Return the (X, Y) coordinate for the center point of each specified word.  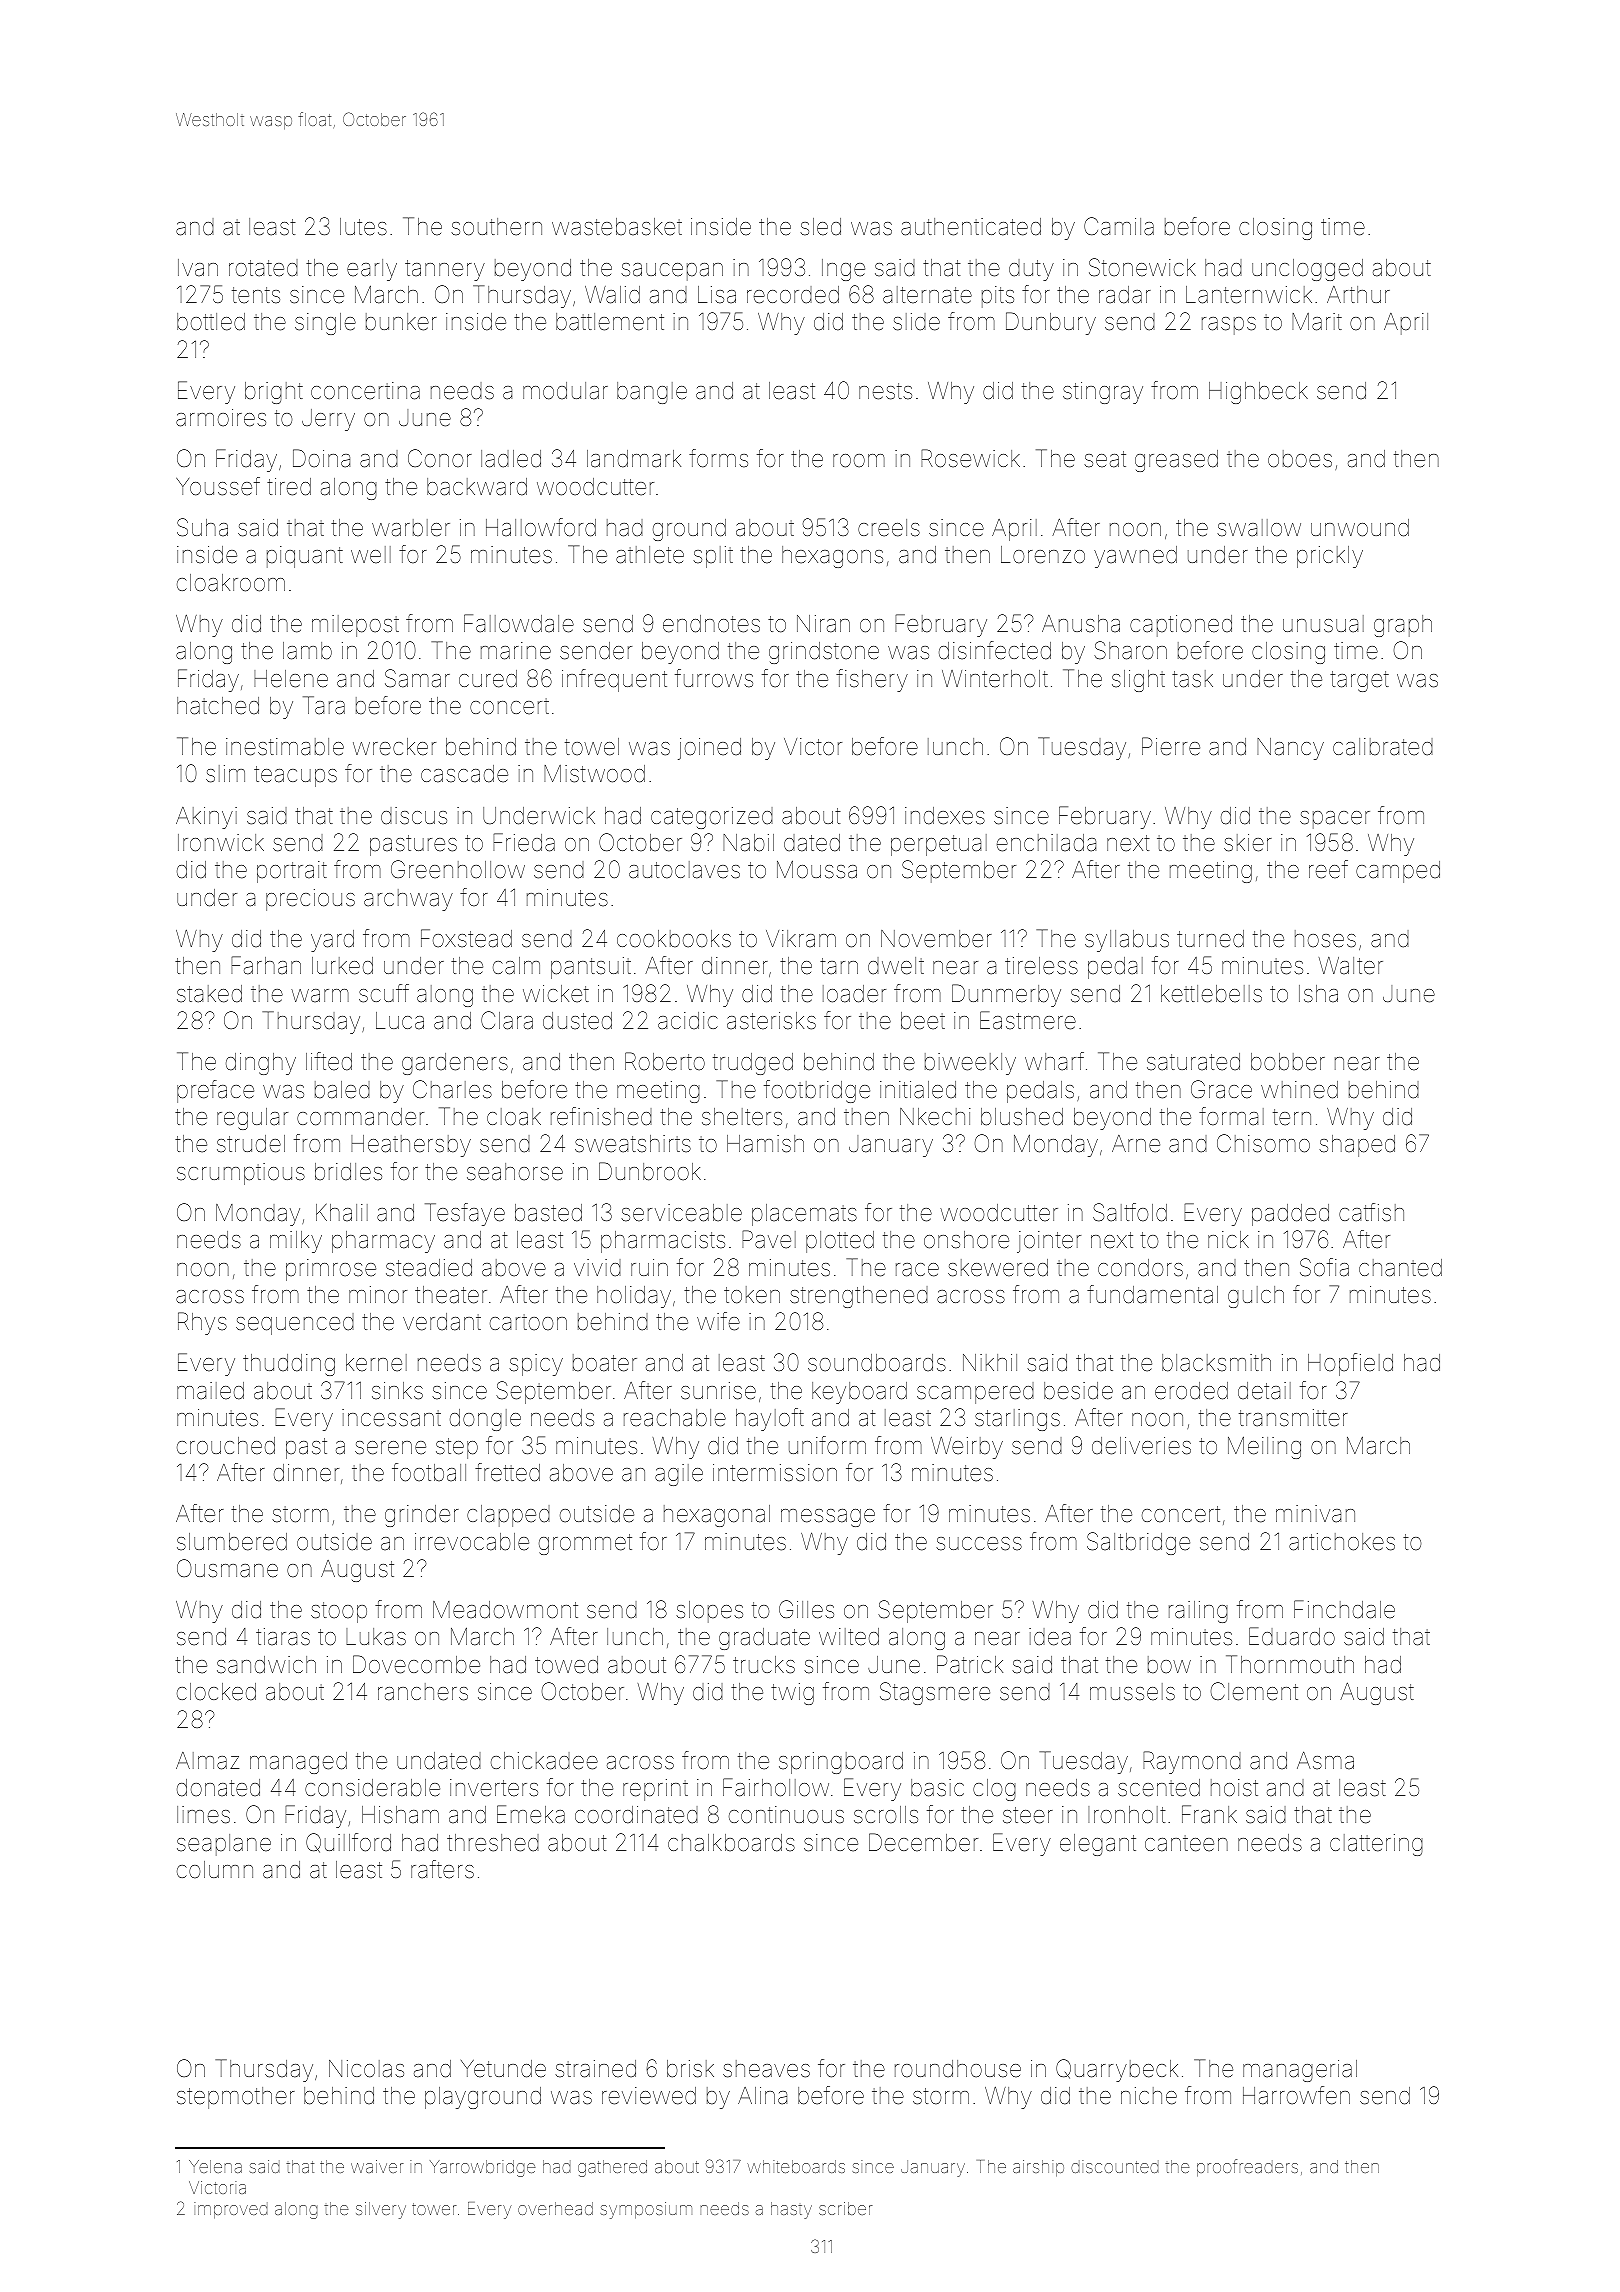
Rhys (202, 1323)
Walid (612, 294)
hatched (218, 706)
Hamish (765, 1144)
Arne (1136, 1144)
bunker (401, 322)
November (936, 939)
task (1192, 679)
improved (231, 2210)
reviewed (649, 2096)
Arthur (1358, 294)
